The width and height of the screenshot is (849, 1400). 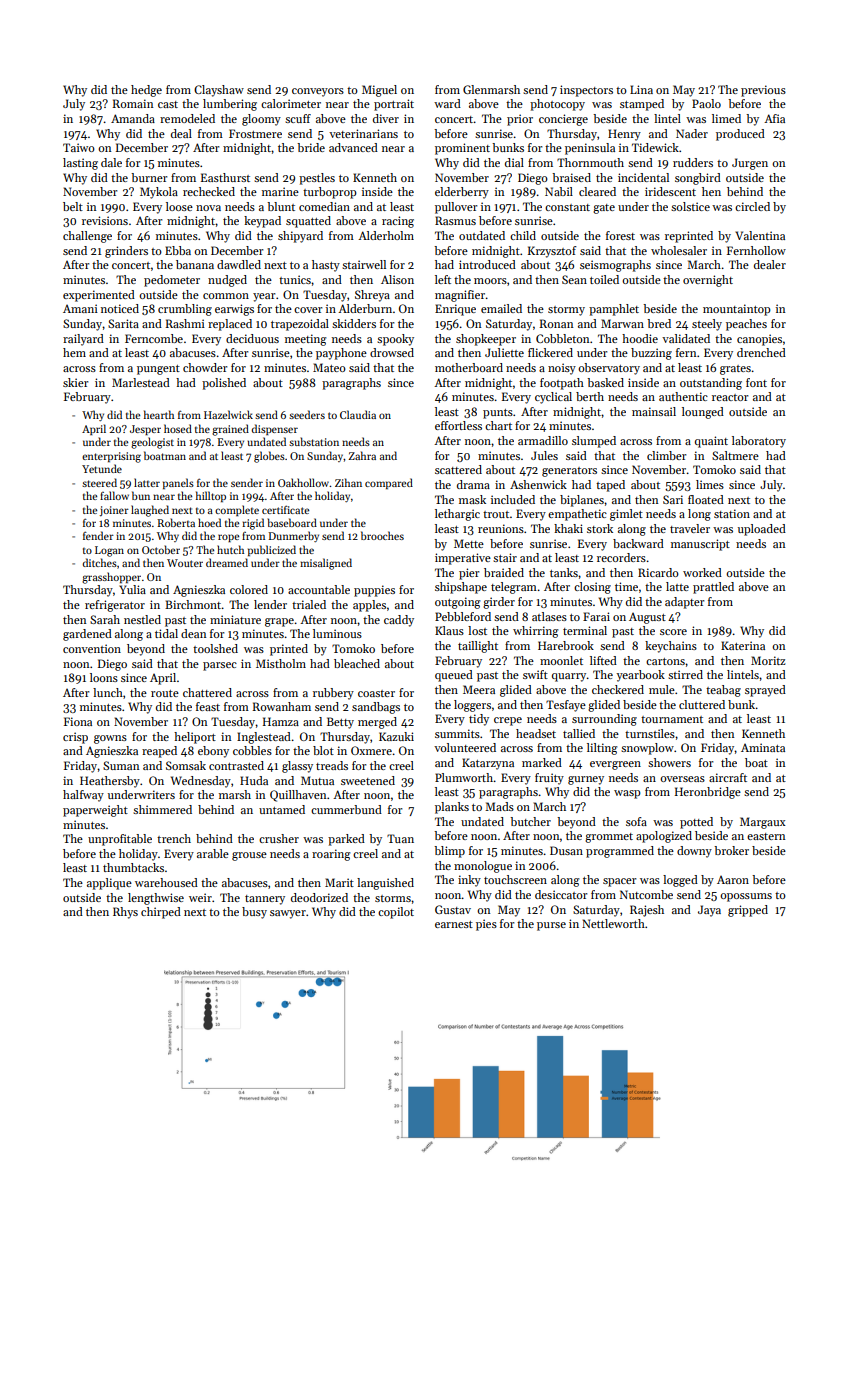 What do you see at coordinates (641, 89) in the screenshot?
I see `Lina` at bounding box center [641, 89].
